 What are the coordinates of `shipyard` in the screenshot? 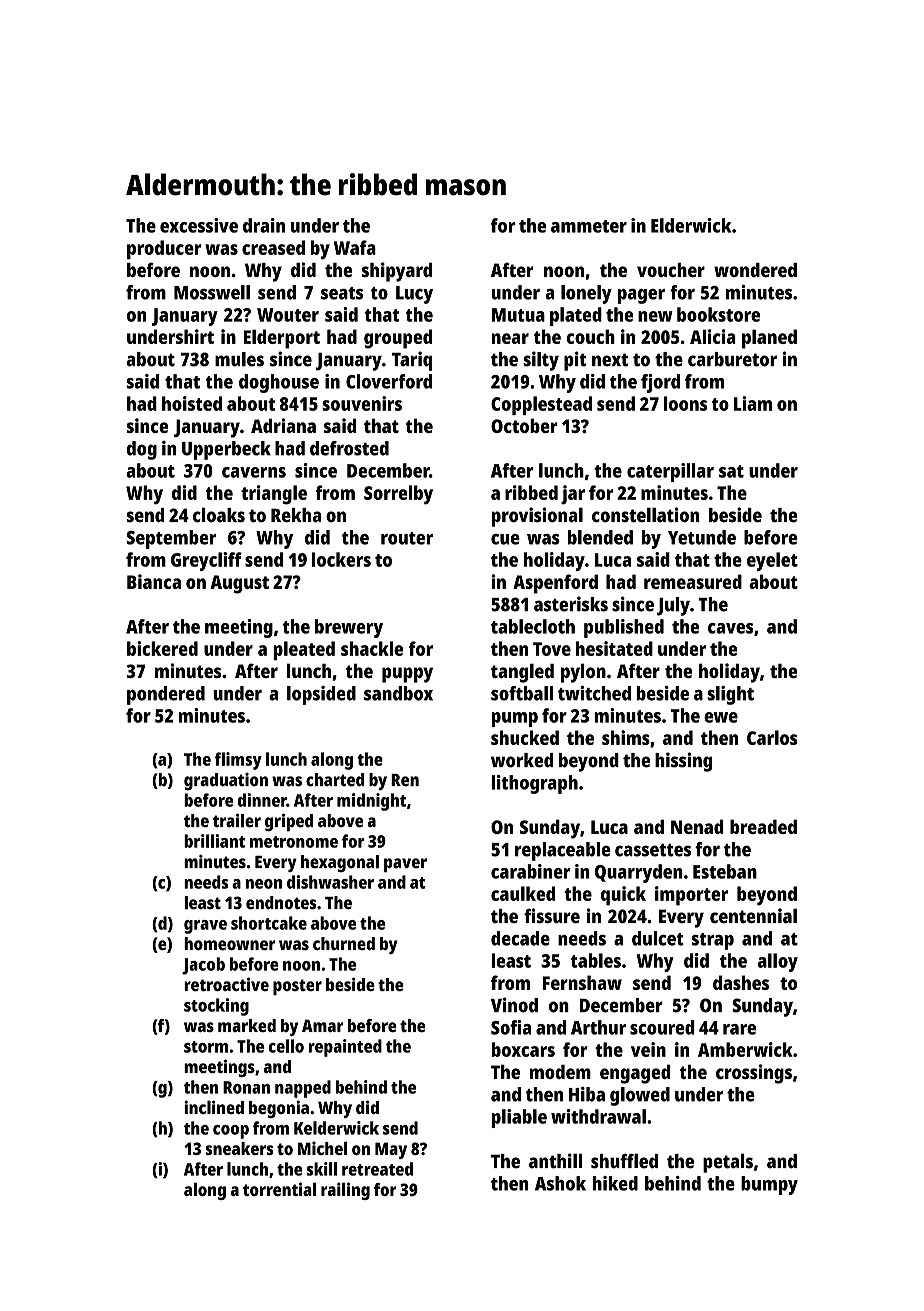 It's located at (397, 272).
